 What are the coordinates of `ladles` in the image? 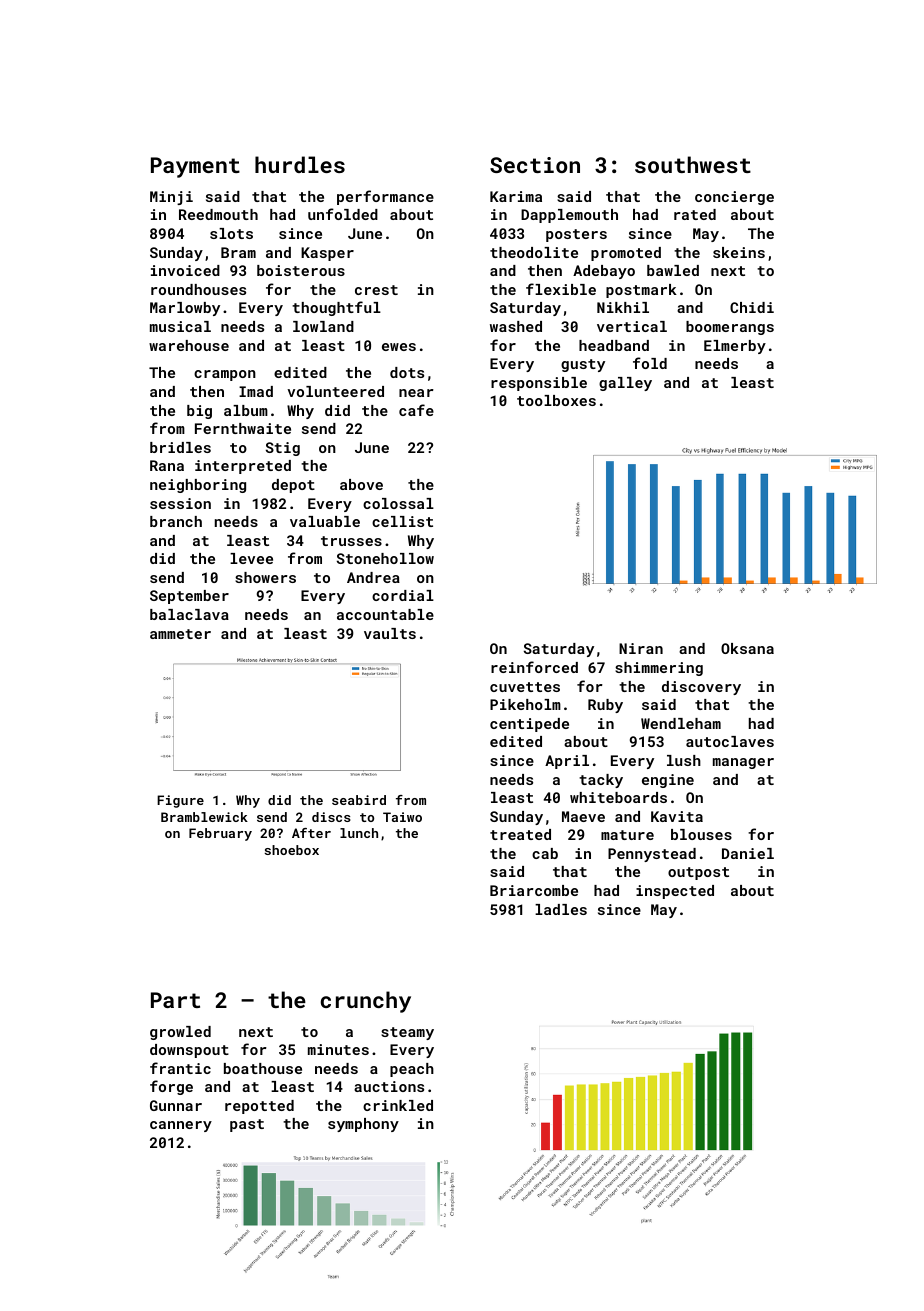 It's located at (561, 909).
